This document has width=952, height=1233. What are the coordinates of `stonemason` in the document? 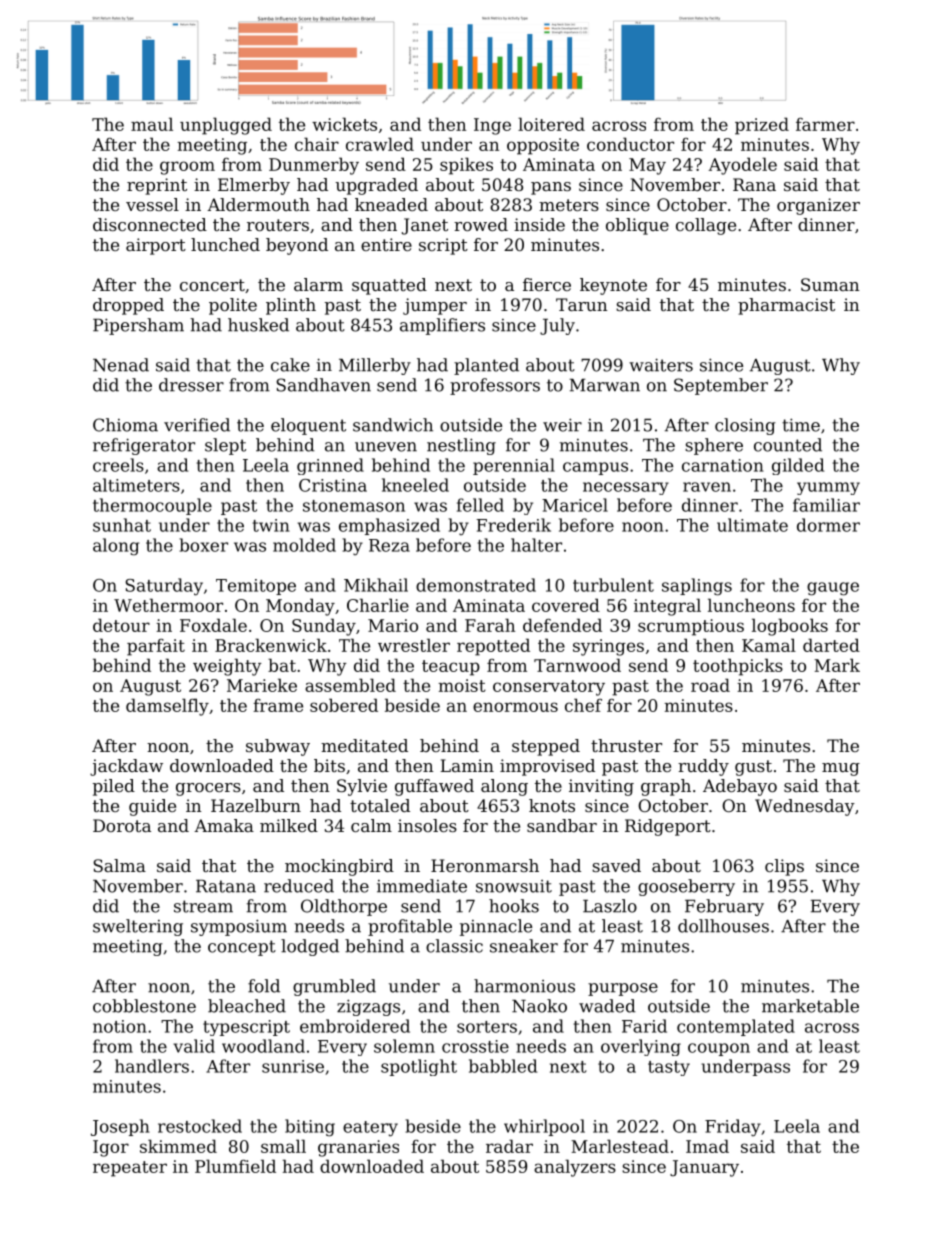 It's located at (354, 506).
